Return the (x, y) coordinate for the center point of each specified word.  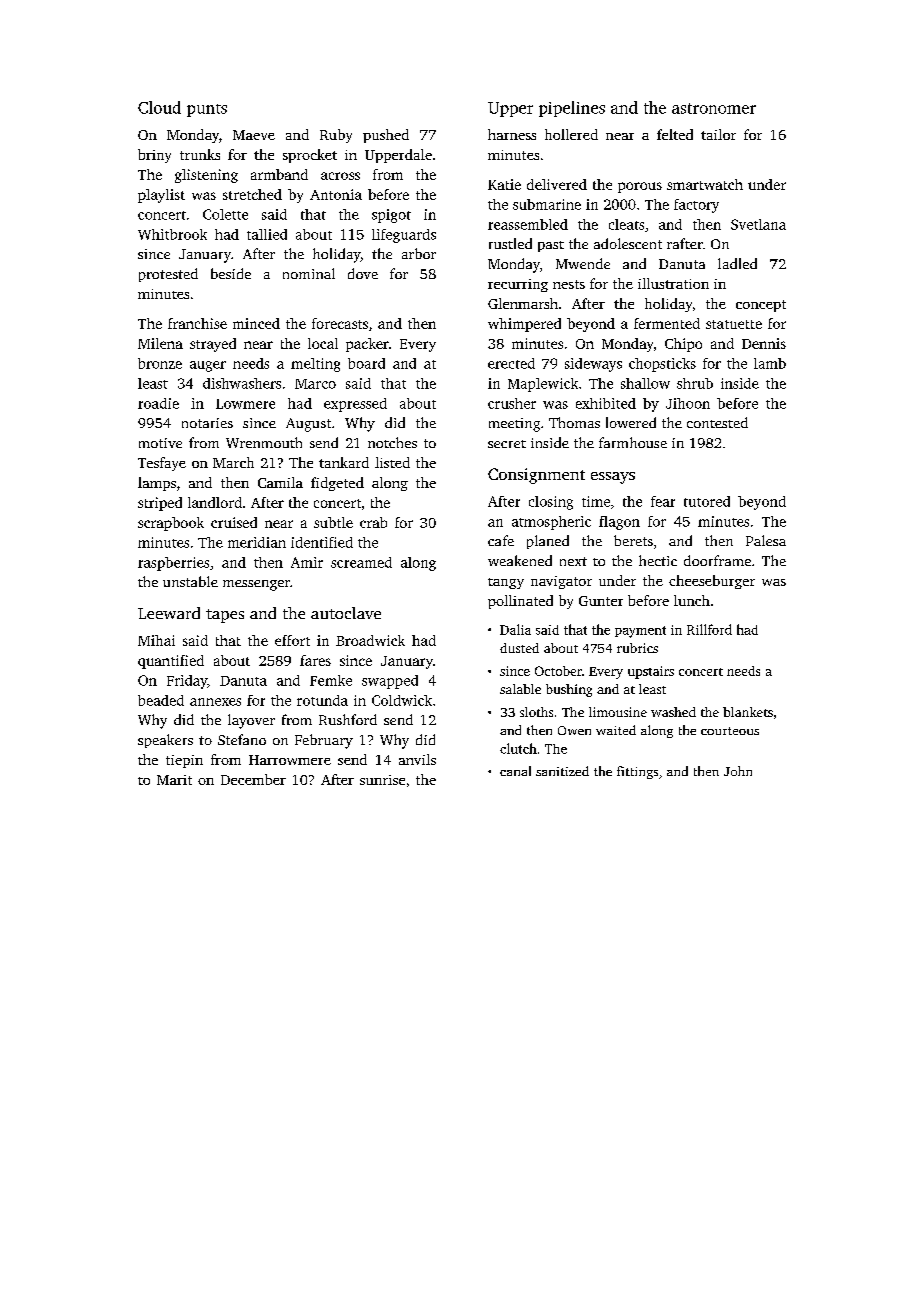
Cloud (159, 107)
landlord (215, 502)
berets (633, 540)
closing (551, 503)
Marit (174, 780)
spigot (391, 216)
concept (761, 306)
